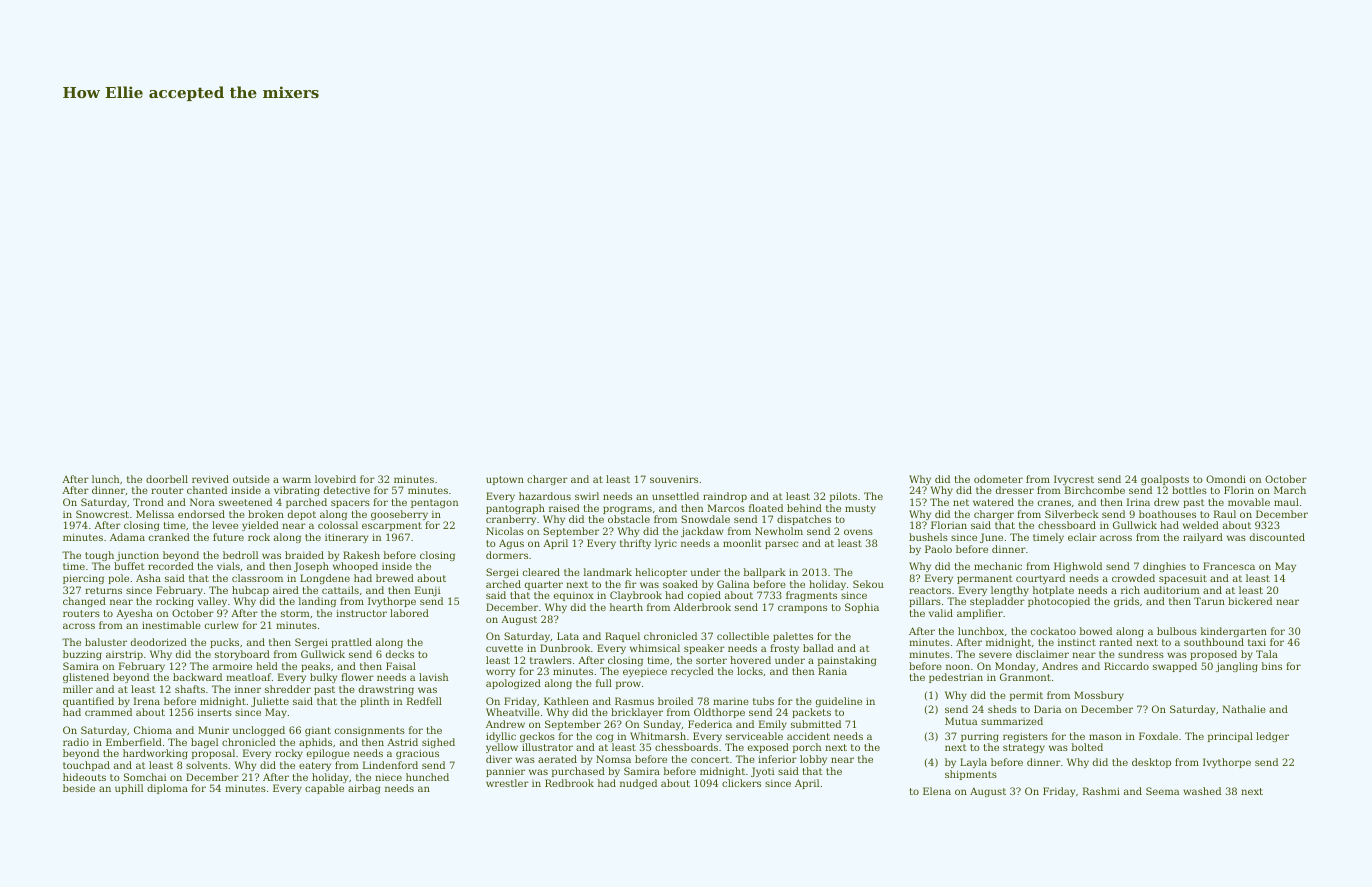  What do you see at coordinates (1158, 736) in the screenshot?
I see `Foxdale` at bounding box center [1158, 736].
